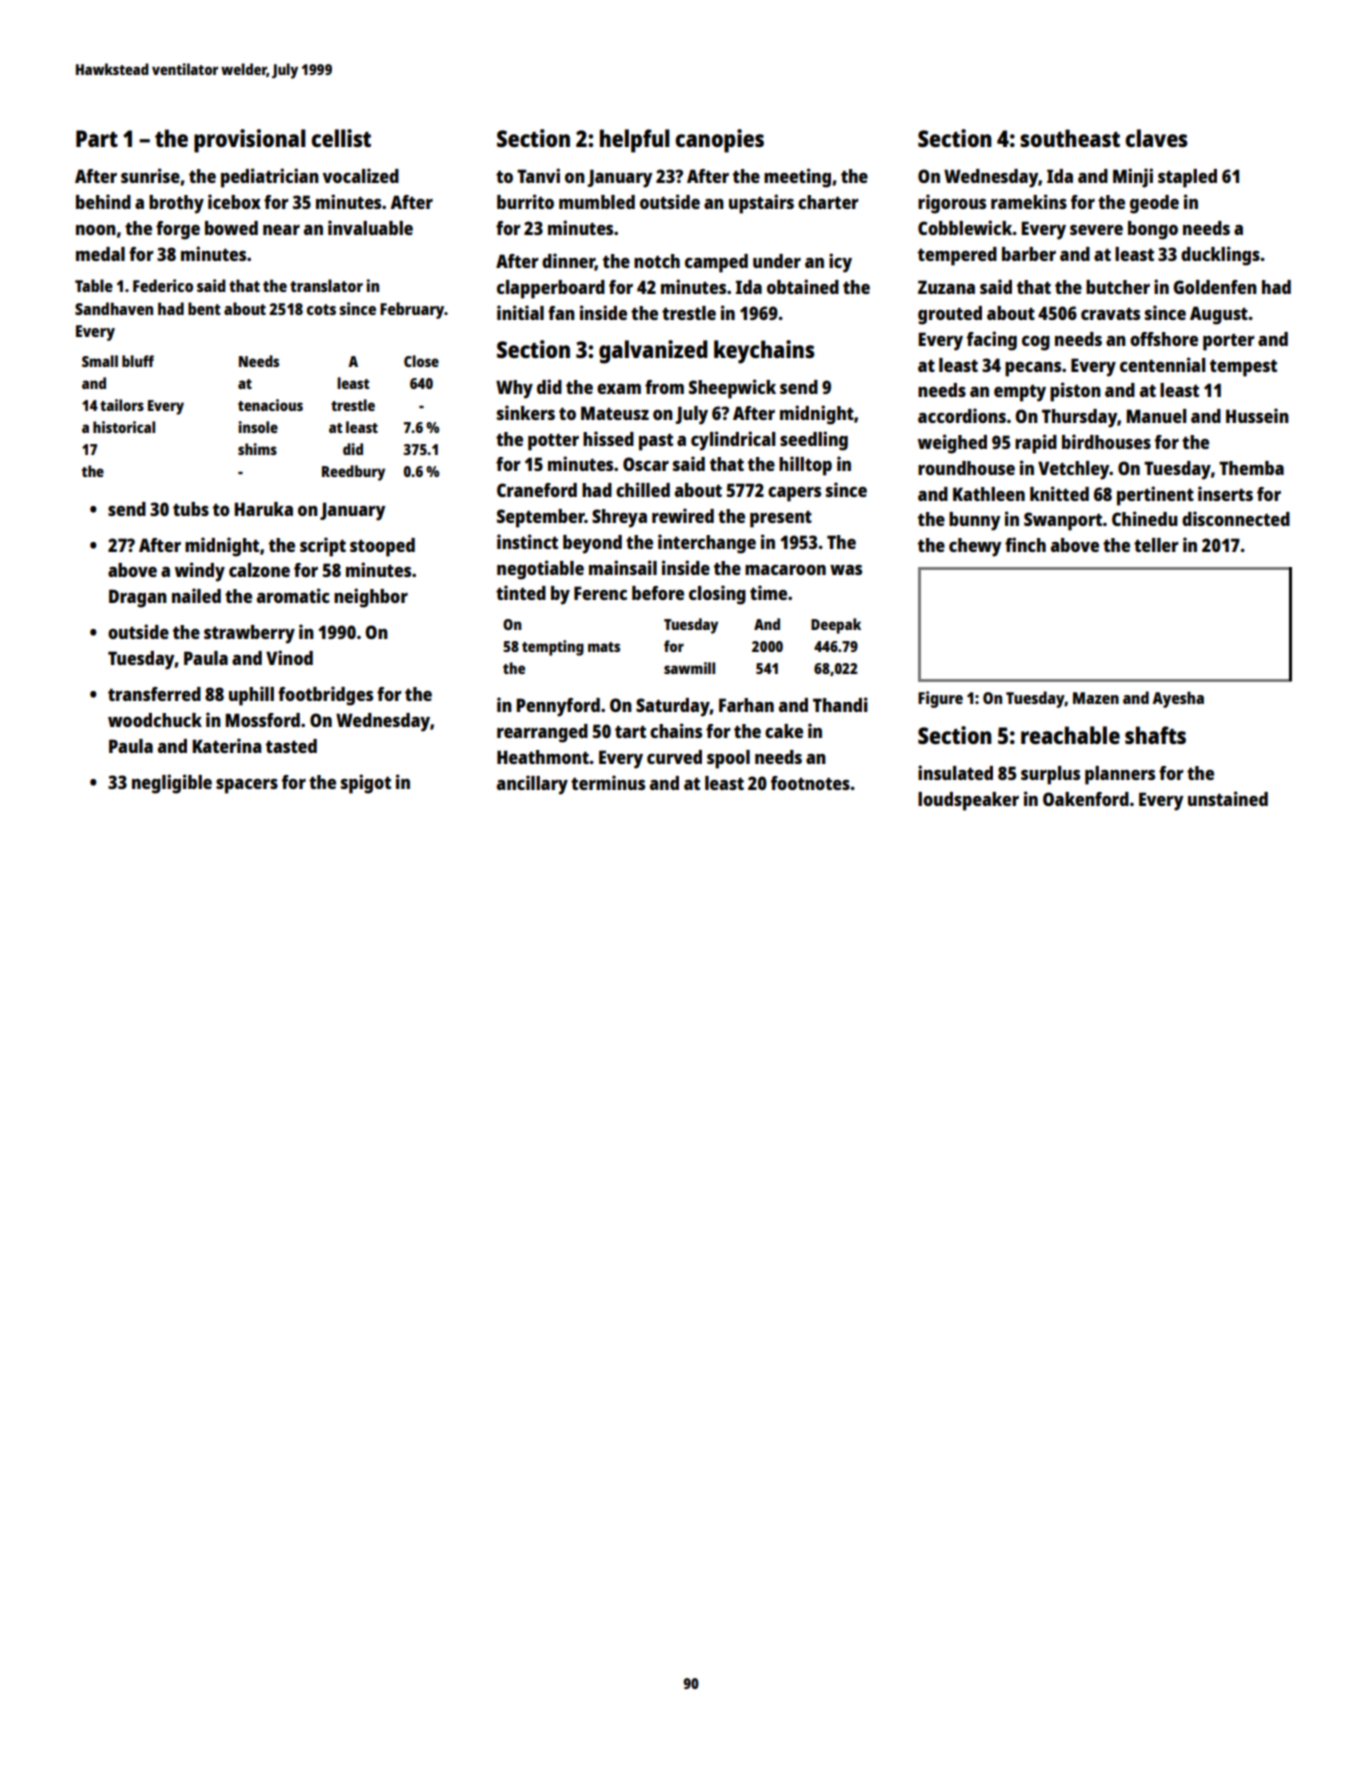 Image resolution: width=1367 pixels, height=1769 pixels. Describe the element at coordinates (1156, 416) in the document. I see `Manuel` at that location.
